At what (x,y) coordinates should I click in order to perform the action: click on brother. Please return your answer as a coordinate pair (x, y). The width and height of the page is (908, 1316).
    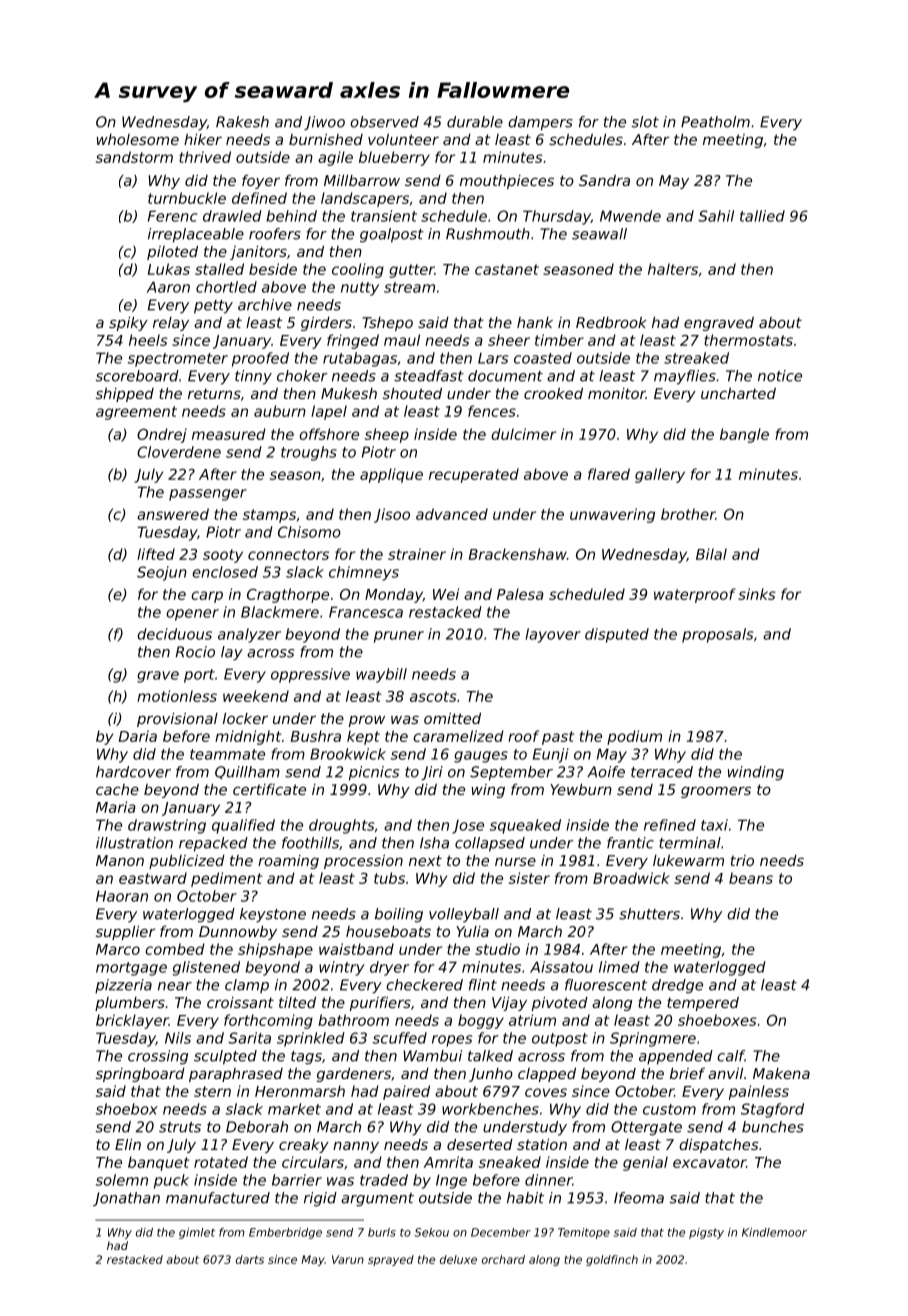
    Looking at the image, I should click on (688, 514).
